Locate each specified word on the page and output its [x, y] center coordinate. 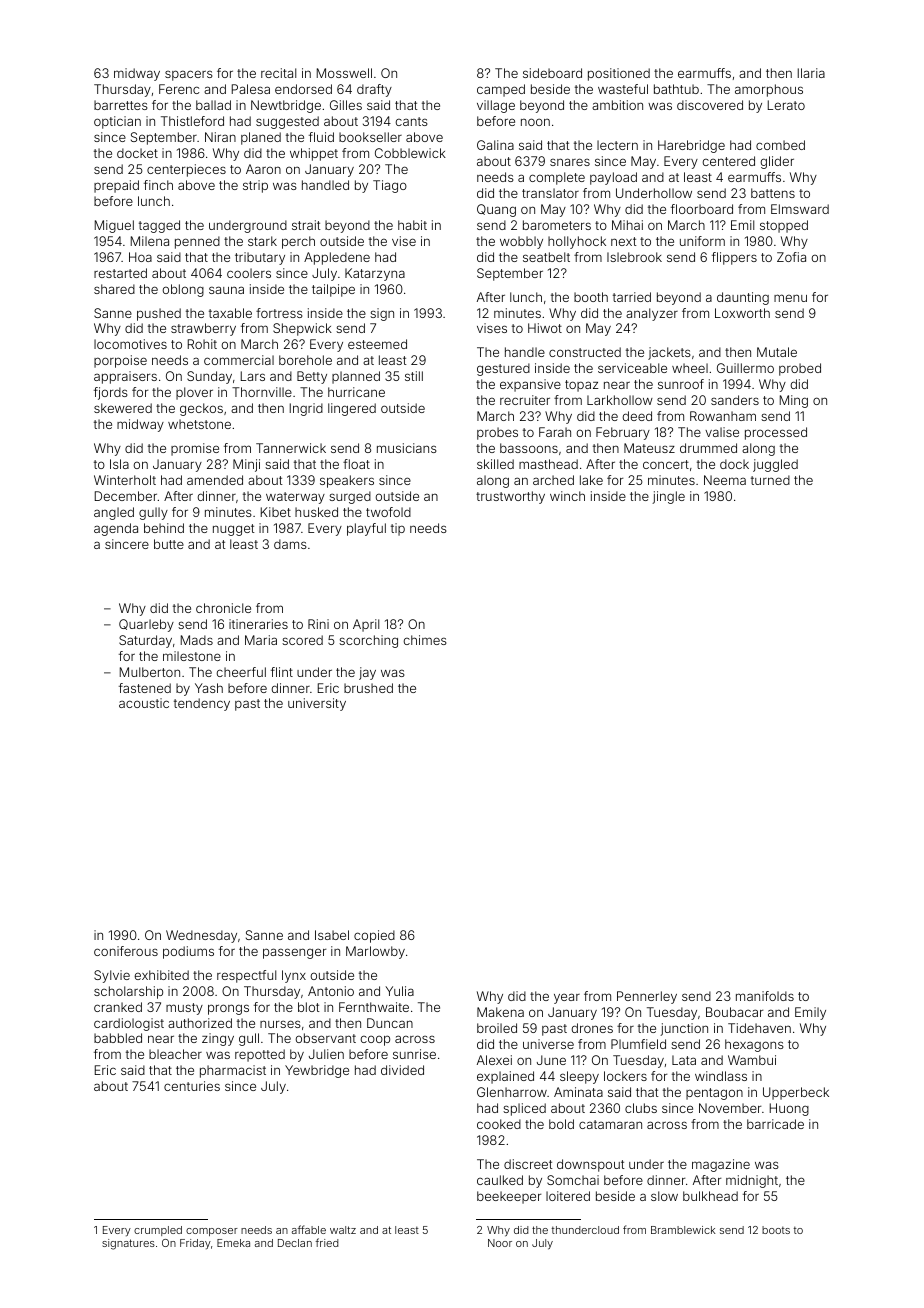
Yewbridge [317, 1071]
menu [790, 298]
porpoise [120, 361]
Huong [789, 1109]
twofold [388, 512]
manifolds [765, 996]
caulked [500, 1180]
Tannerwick [291, 448]
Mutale [777, 352]
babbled [118, 1038]
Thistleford [192, 121]
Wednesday [201, 936]
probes [497, 433]
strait [306, 225]
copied [374, 936]
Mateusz [649, 448]
